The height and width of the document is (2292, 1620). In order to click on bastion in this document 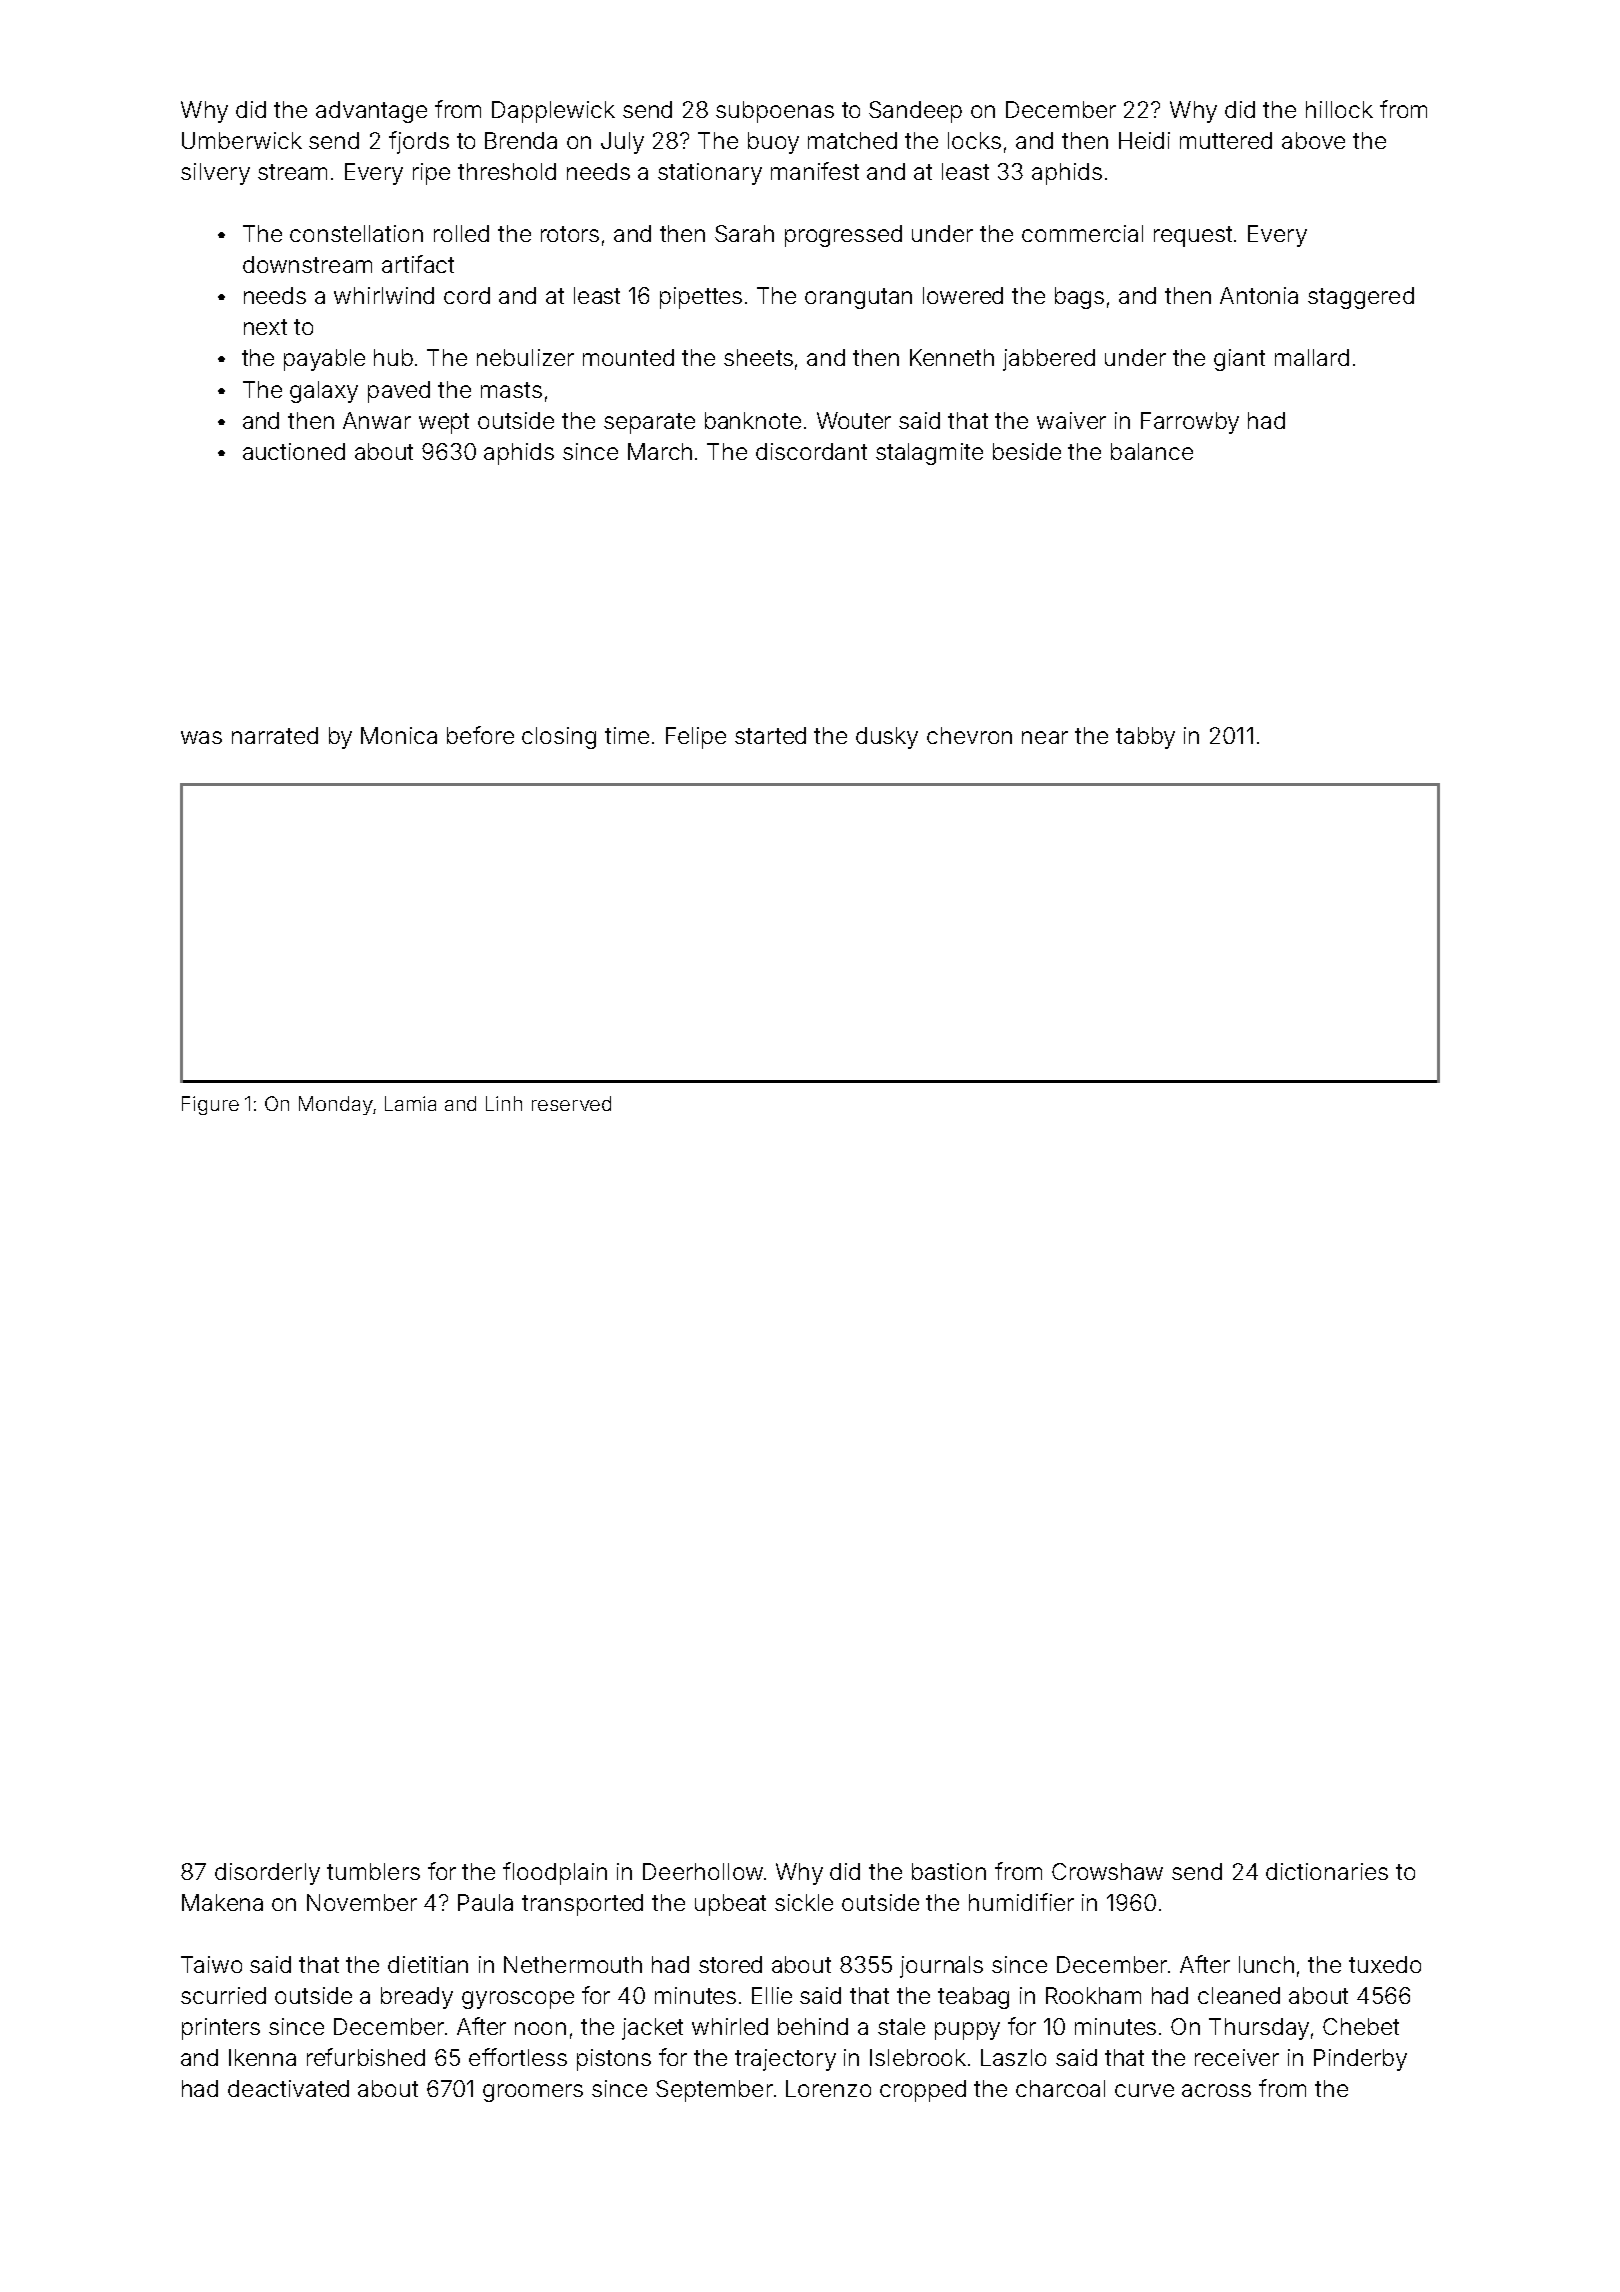, I will do `click(949, 1871)`.
